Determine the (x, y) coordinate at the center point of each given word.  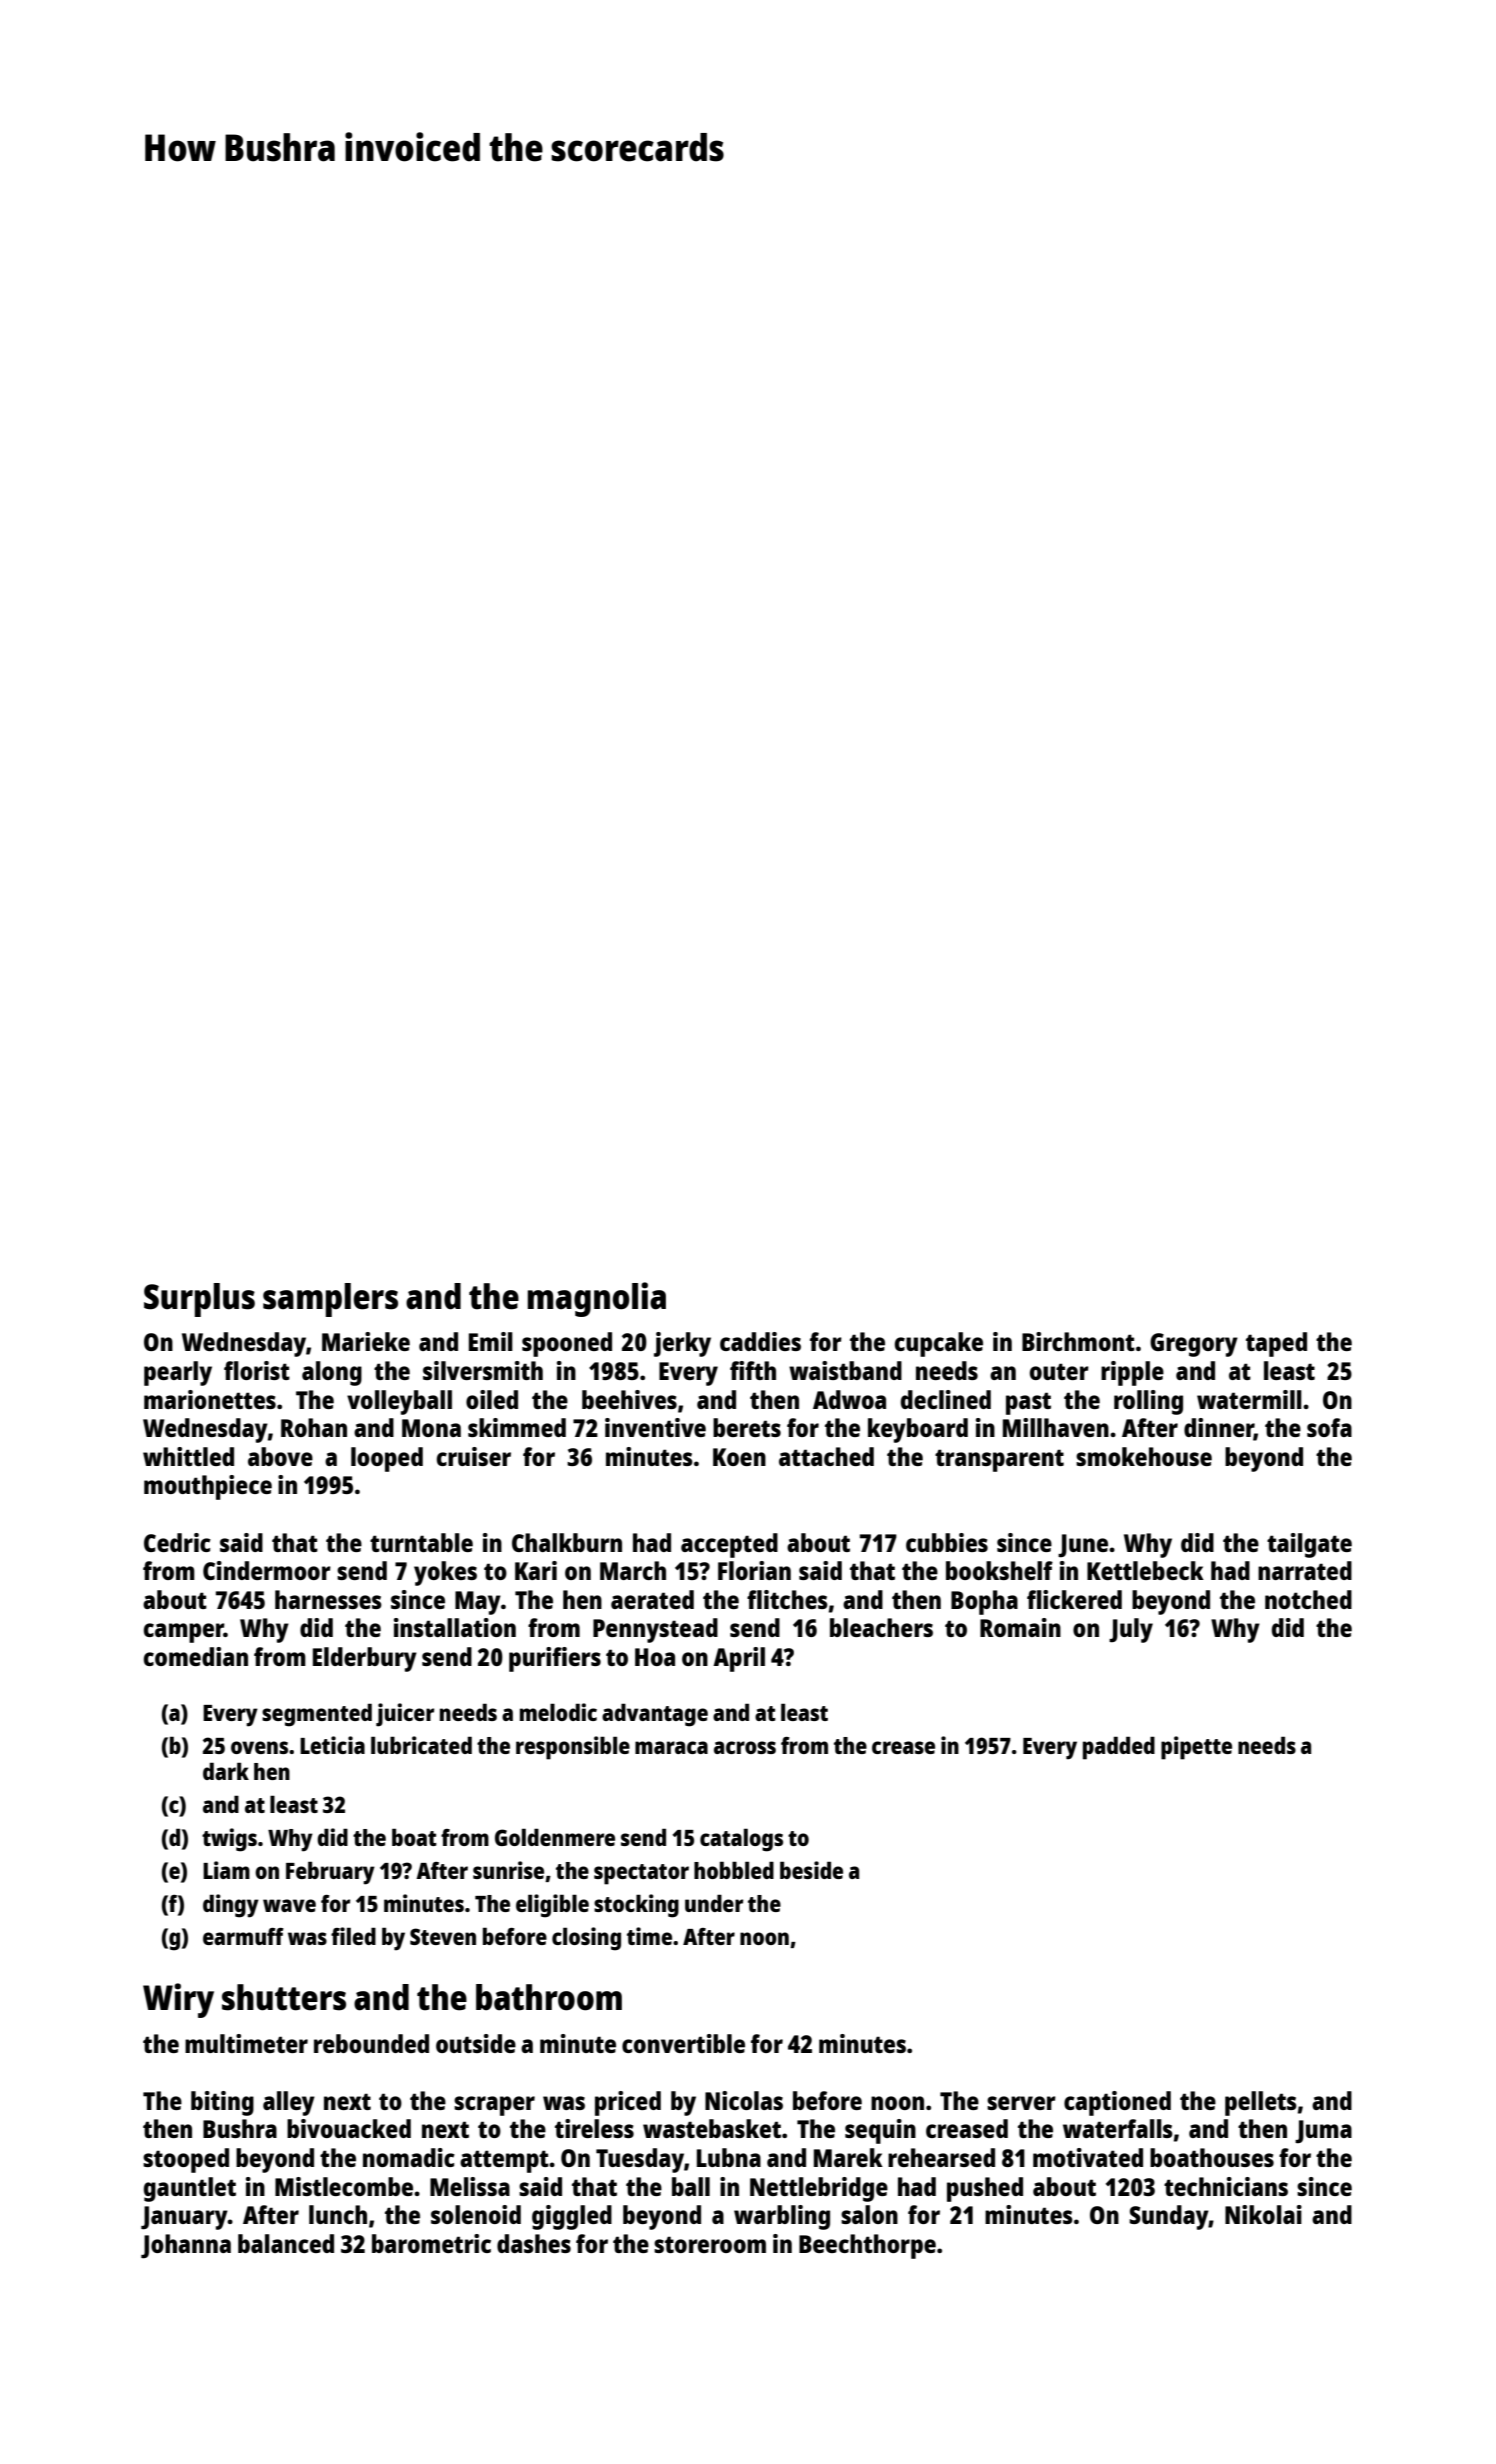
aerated (652, 1599)
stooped (186, 2160)
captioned (1117, 2103)
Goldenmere (555, 1837)
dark (226, 1771)
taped (1276, 1344)
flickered (1074, 1599)
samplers (330, 1300)
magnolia (597, 1299)
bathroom (549, 1997)
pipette (1196, 1748)
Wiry (178, 2000)
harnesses (328, 1599)
